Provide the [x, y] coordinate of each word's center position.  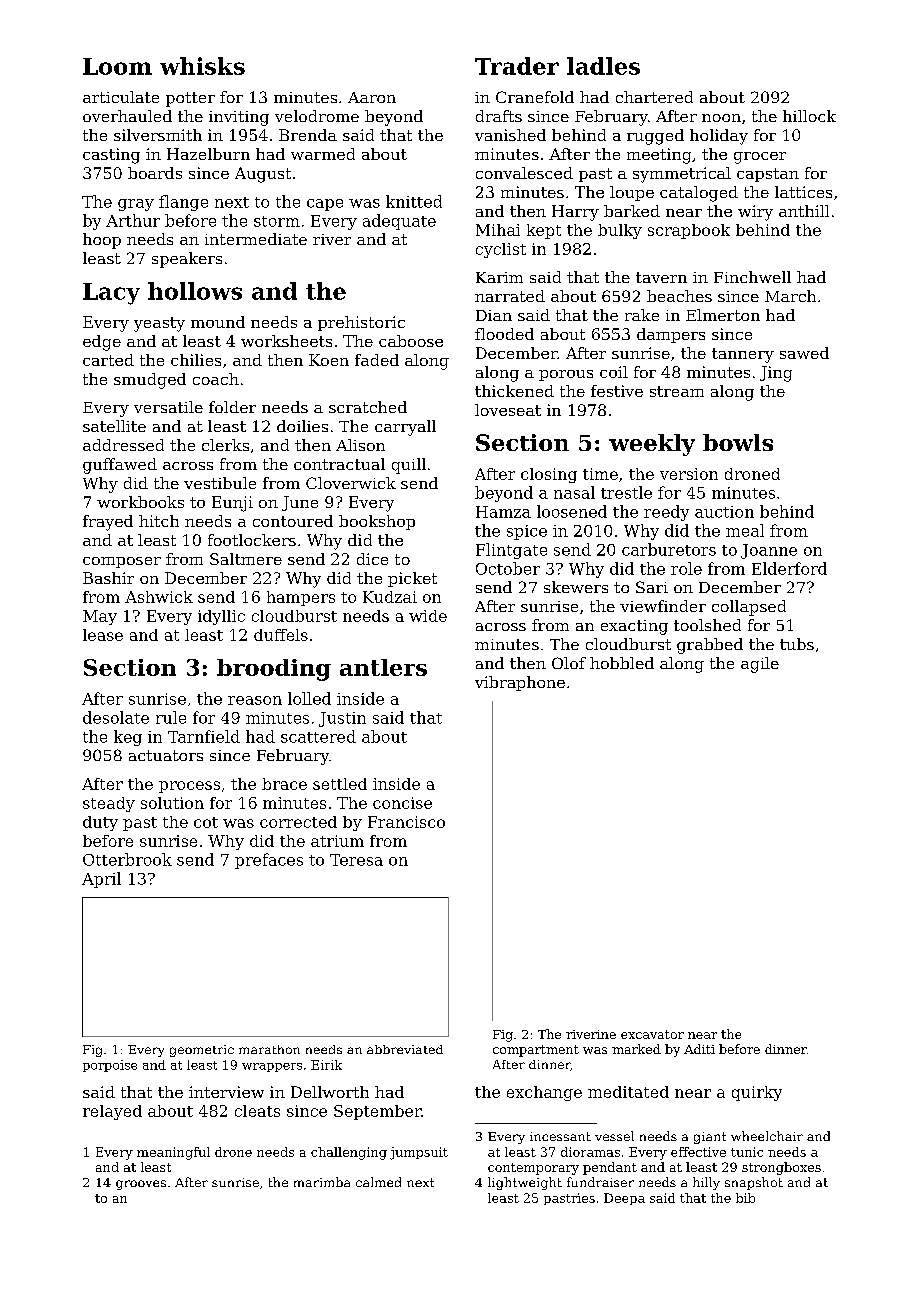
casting [111, 156]
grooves [141, 1185]
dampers [671, 335]
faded [377, 360]
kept [544, 231]
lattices [803, 192]
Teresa [356, 860]
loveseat [508, 410]
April [101, 880]
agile [760, 665]
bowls [738, 442]
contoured [293, 521]
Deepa [624, 1199]
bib [745, 1198]
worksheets [286, 341]
